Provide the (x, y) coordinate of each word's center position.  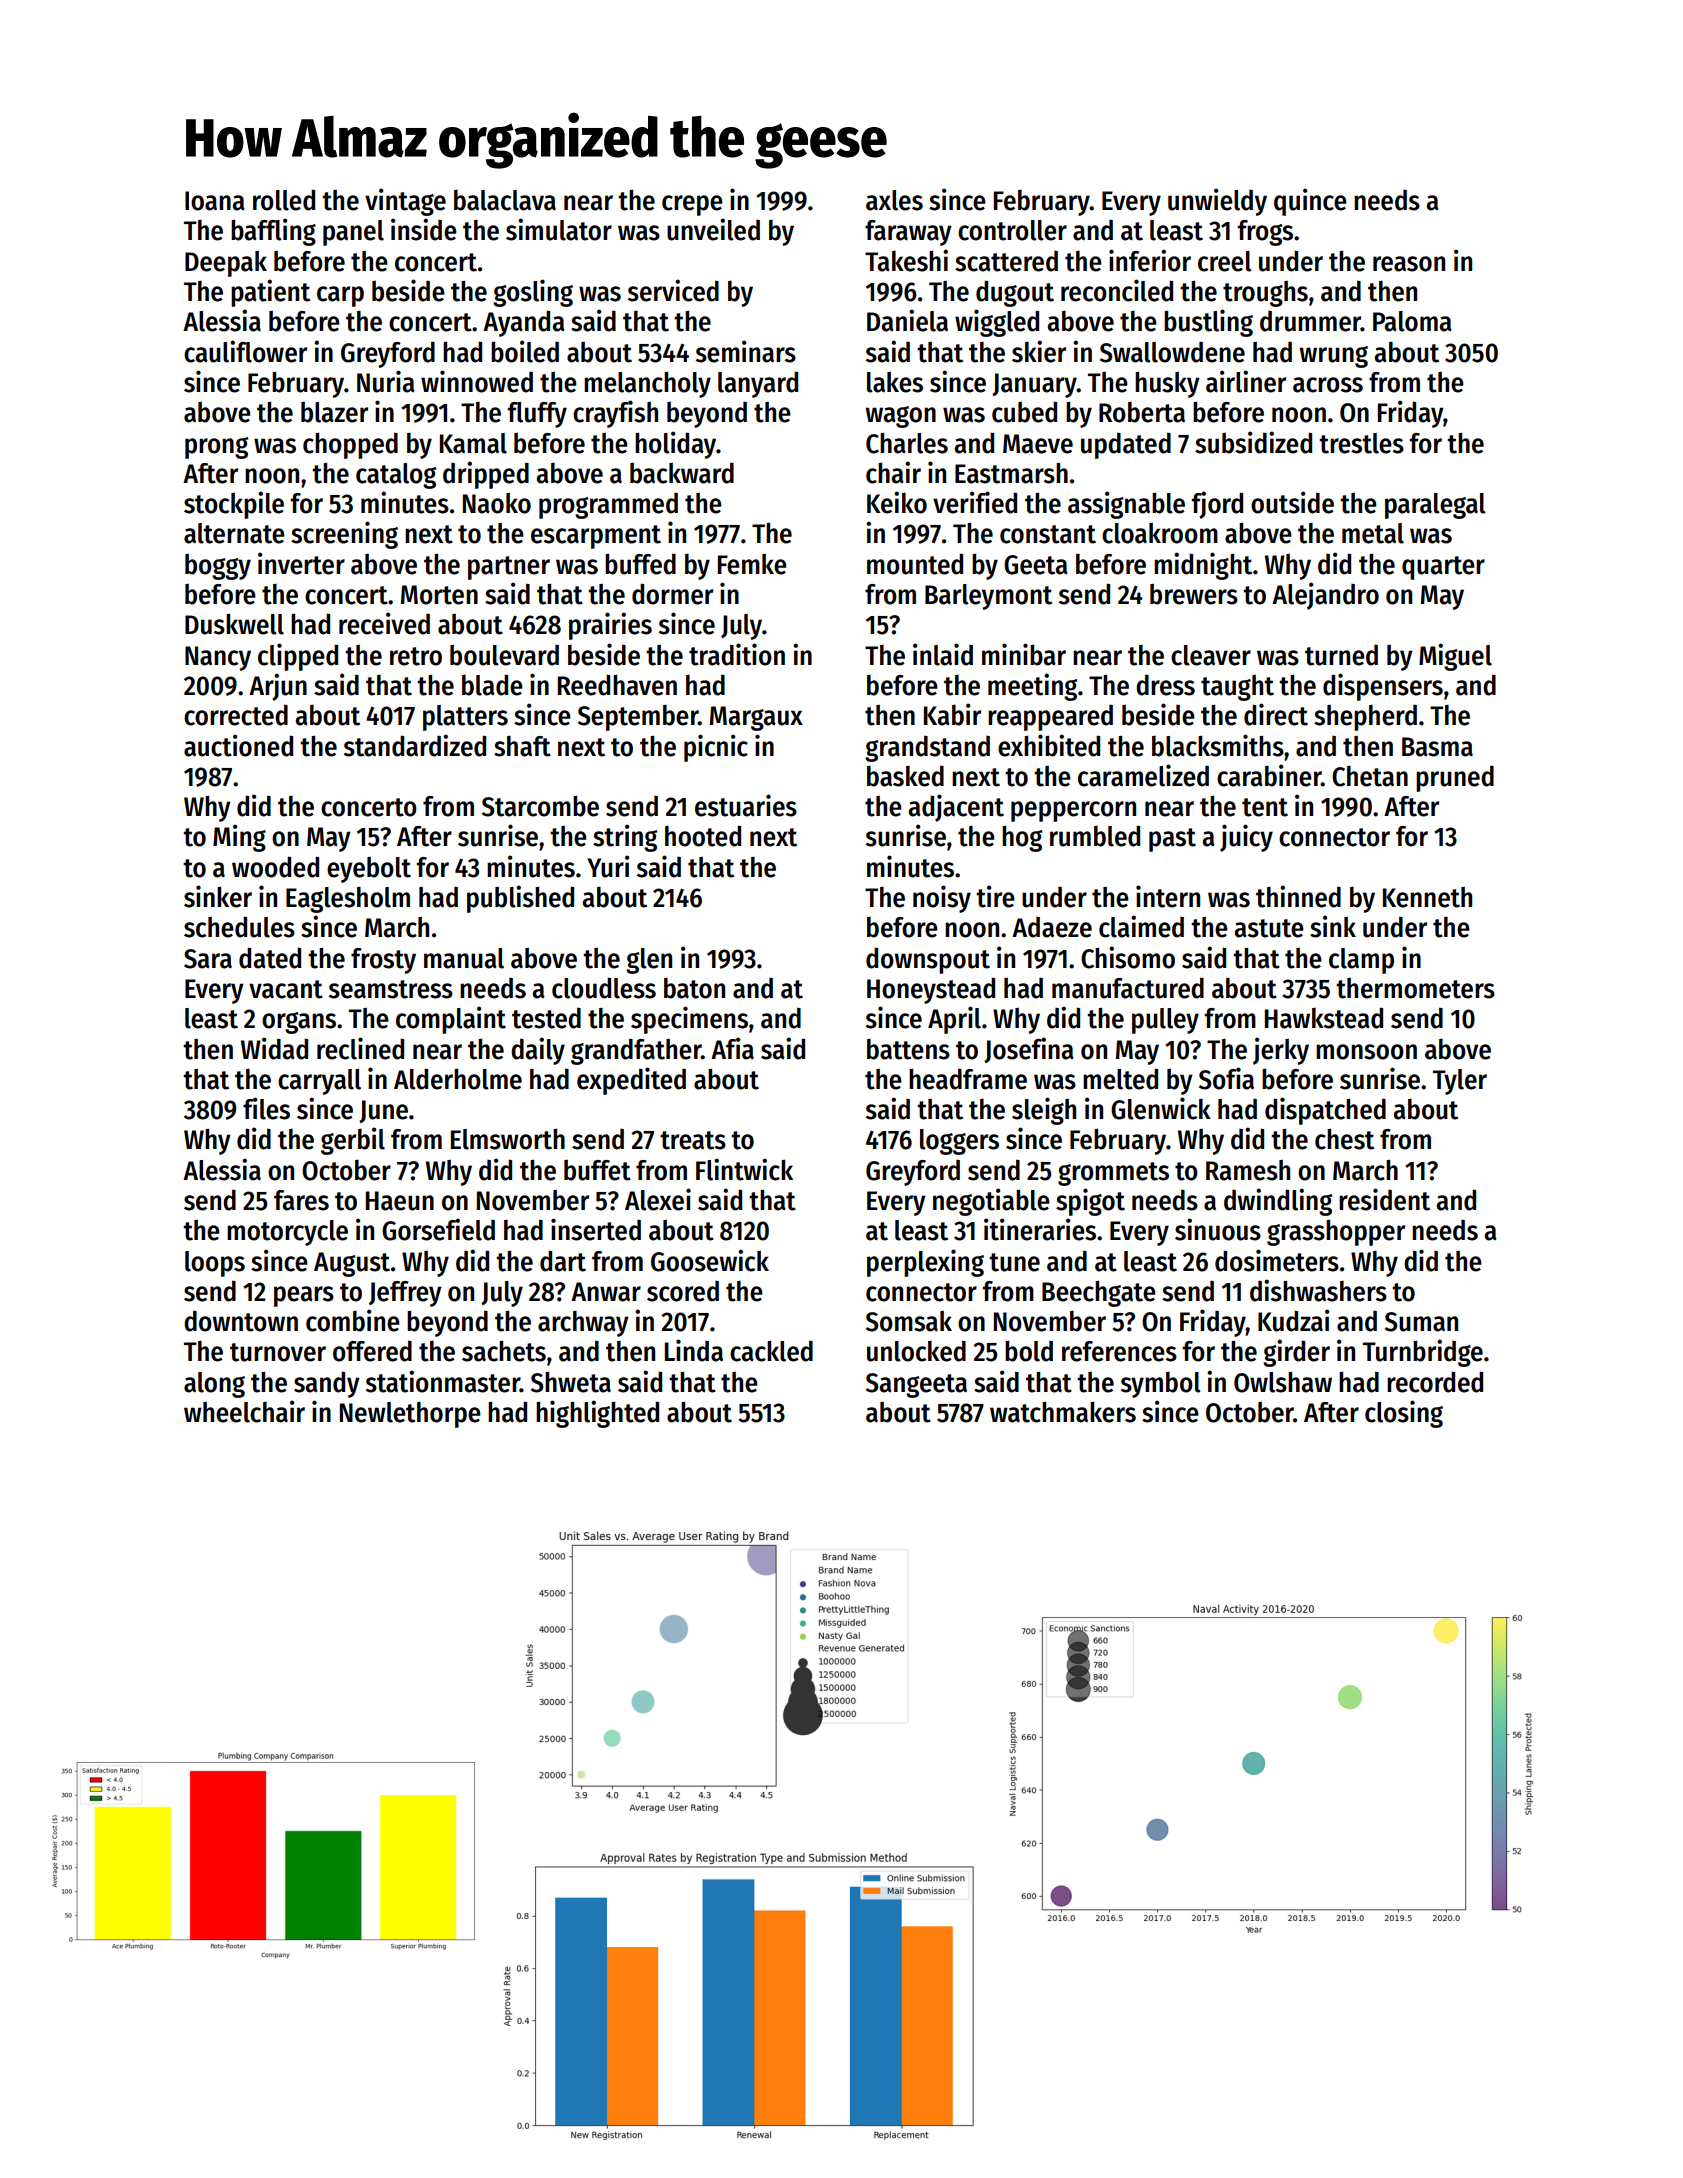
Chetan (1370, 776)
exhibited (1049, 745)
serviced (673, 290)
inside (424, 229)
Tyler (1460, 1082)
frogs (1265, 233)
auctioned (238, 745)
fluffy (537, 415)
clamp (1361, 961)
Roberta (1142, 412)
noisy (942, 899)
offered (372, 1351)
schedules (239, 927)
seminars (746, 351)
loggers (959, 1142)
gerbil (353, 1141)
